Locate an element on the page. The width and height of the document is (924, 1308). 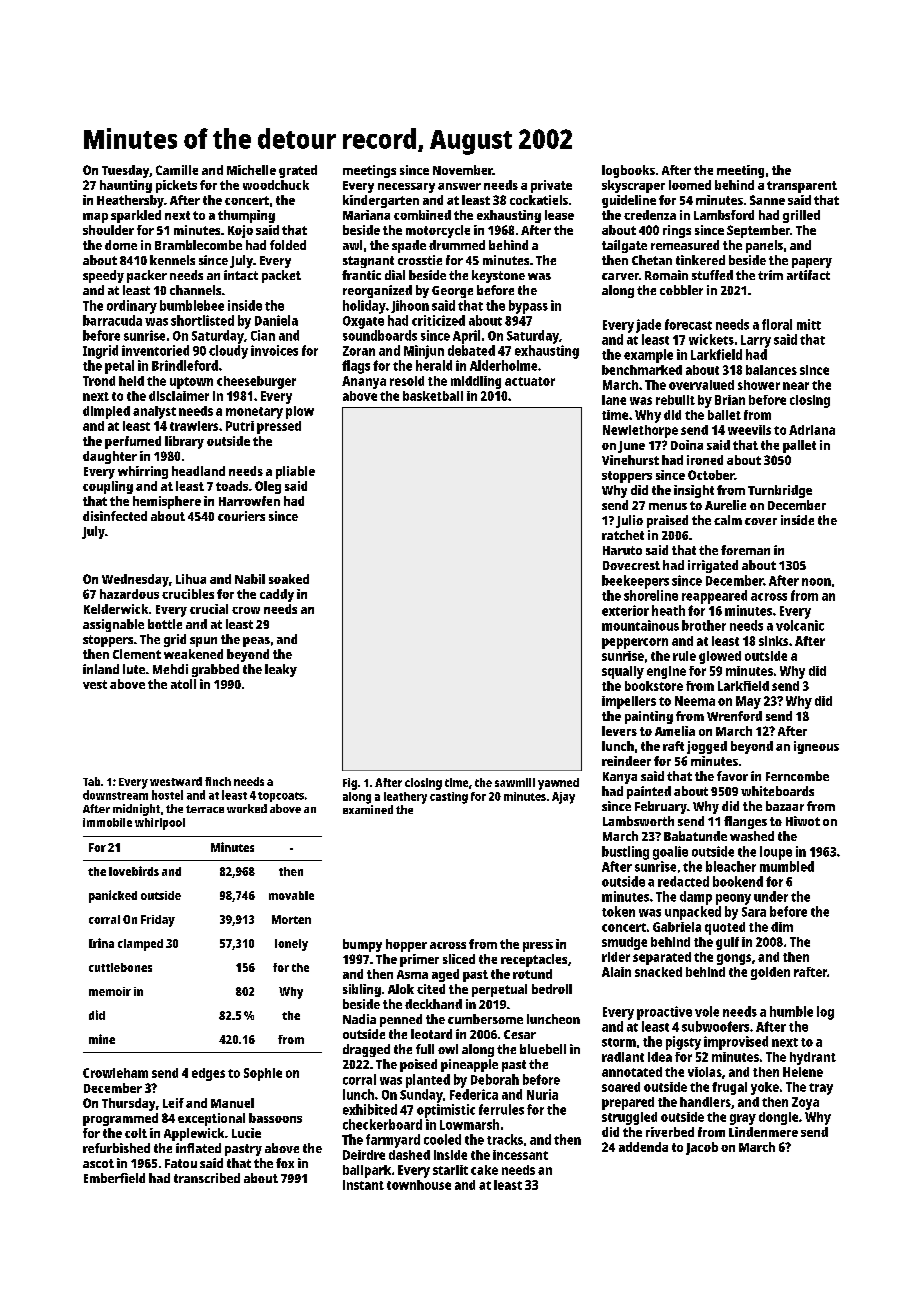
transparent is located at coordinates (802, 187).
